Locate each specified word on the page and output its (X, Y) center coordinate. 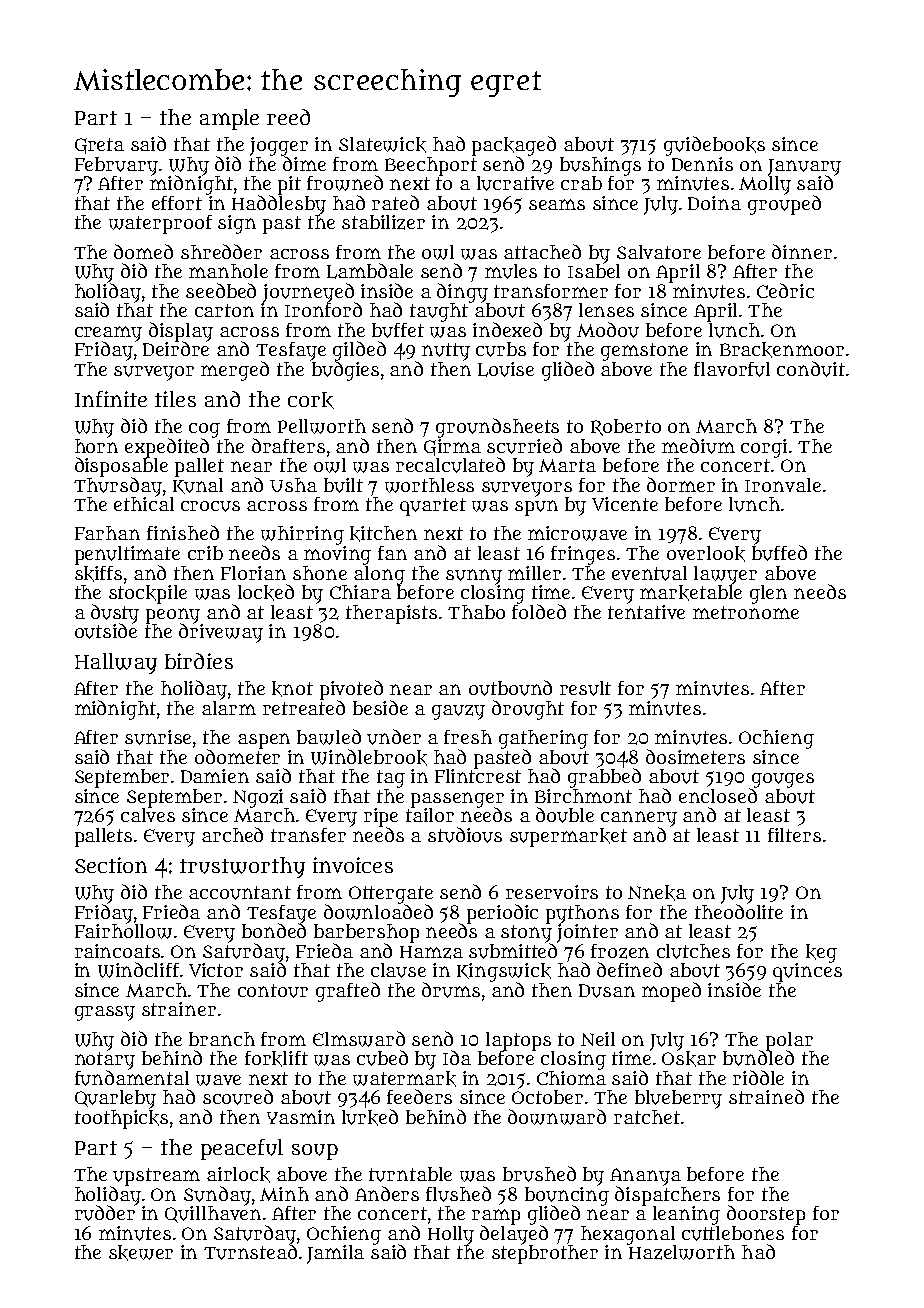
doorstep (766, 1215)
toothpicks (121, 1119)
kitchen (383, 534)
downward (557, 1117)
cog (204, 430)
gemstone (644, 352)
